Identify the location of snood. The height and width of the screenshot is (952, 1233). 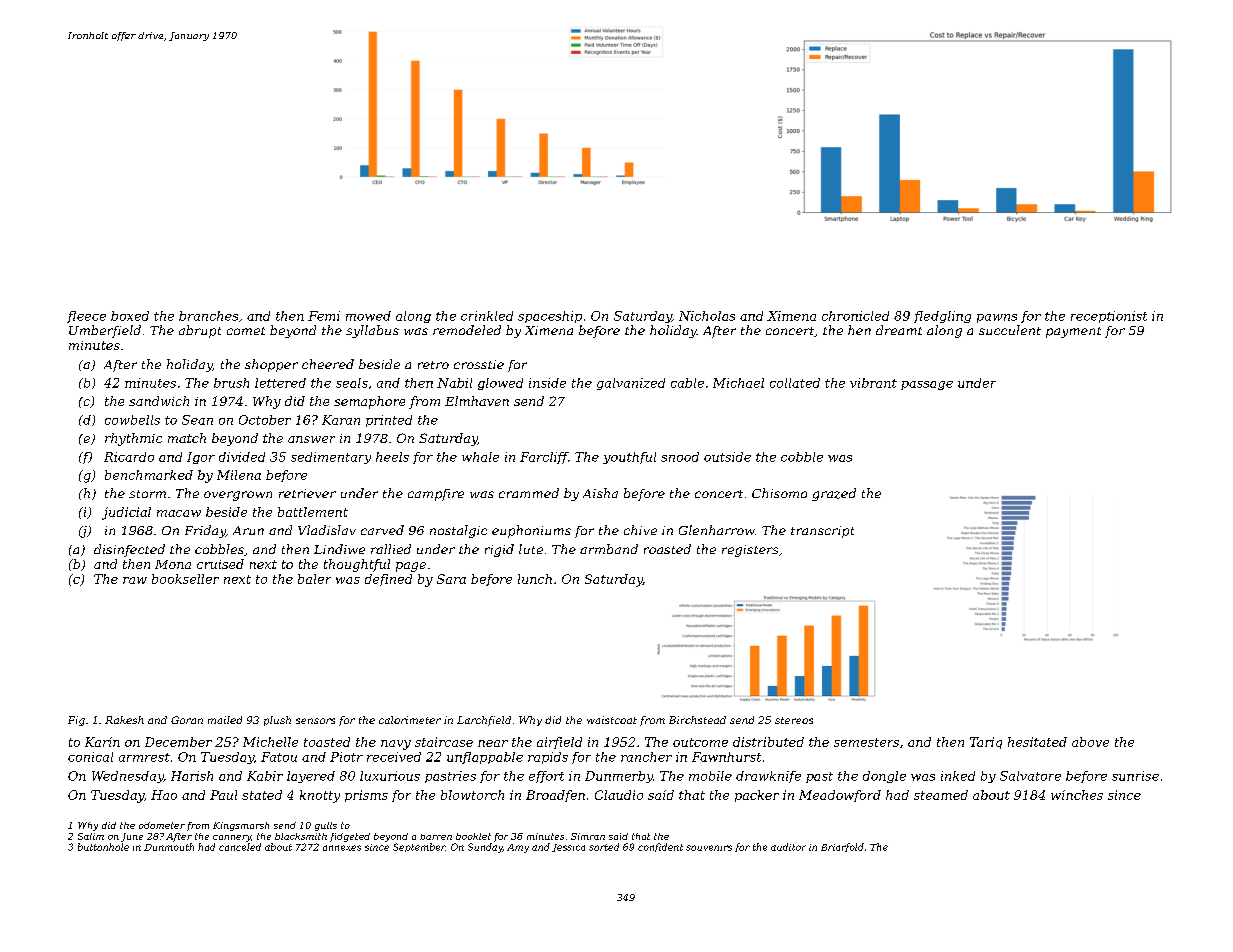
(680, 457).
